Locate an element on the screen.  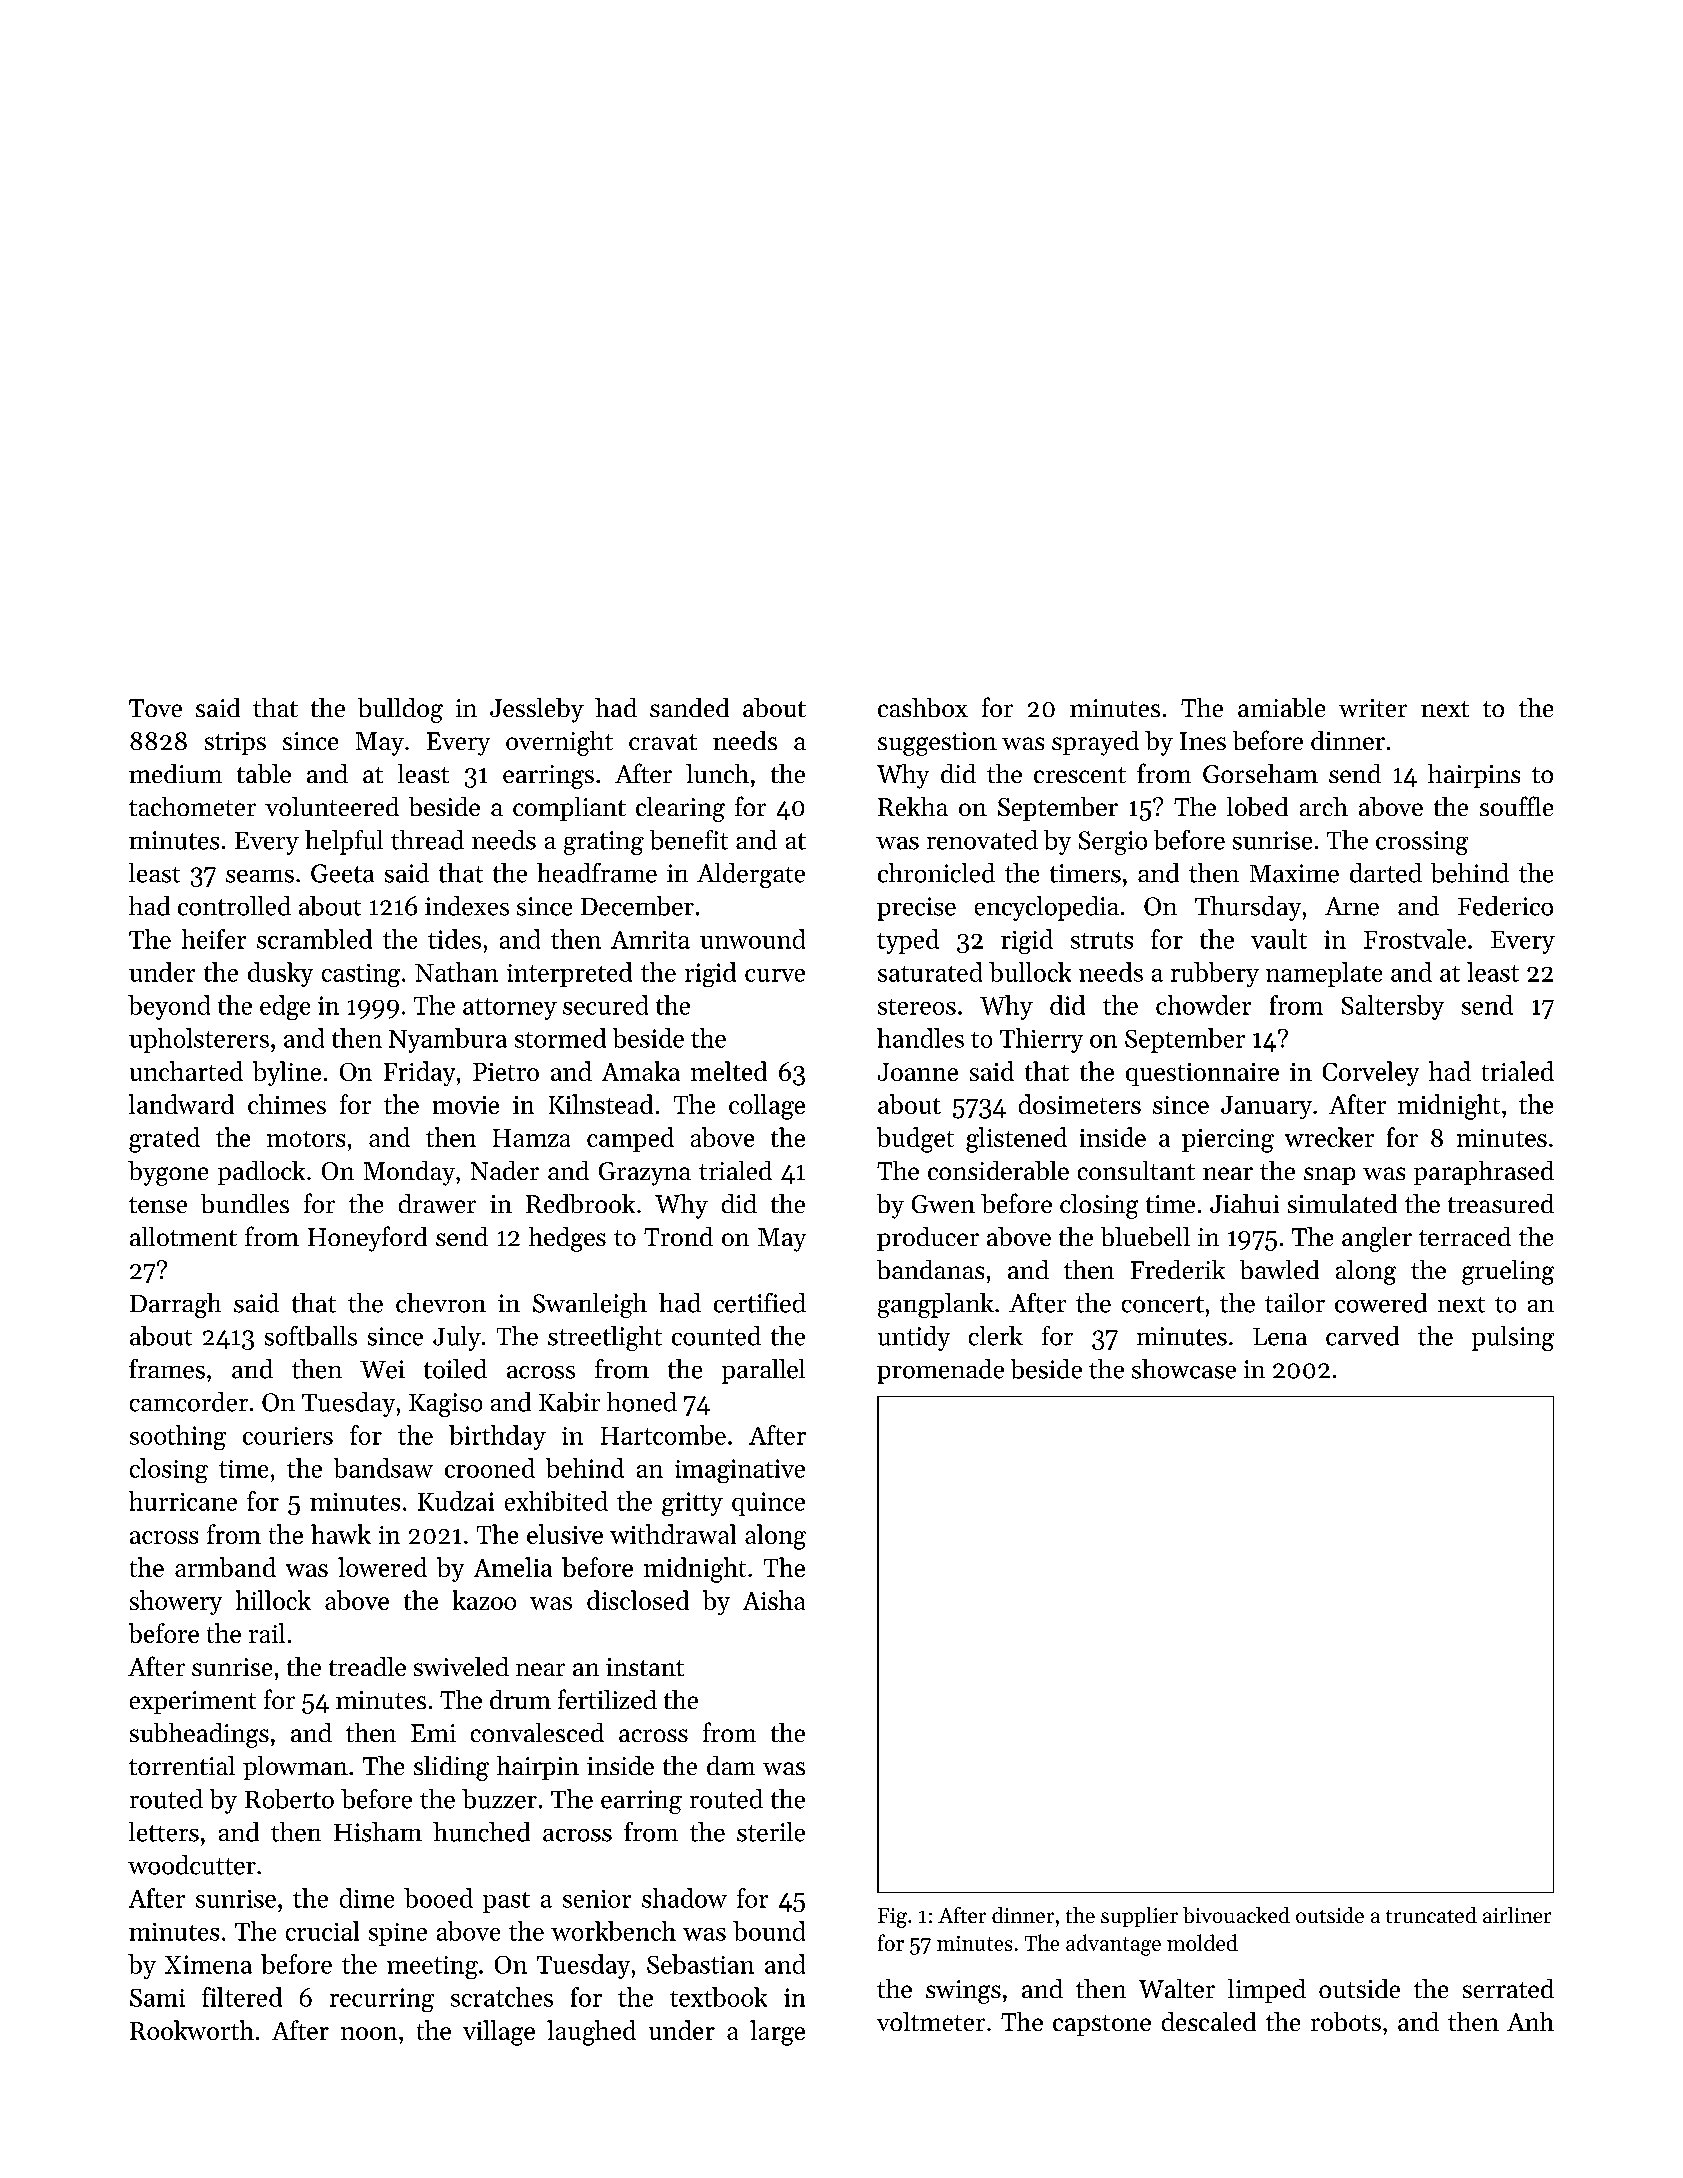
filtered is located at coordinates (242, 1997).
